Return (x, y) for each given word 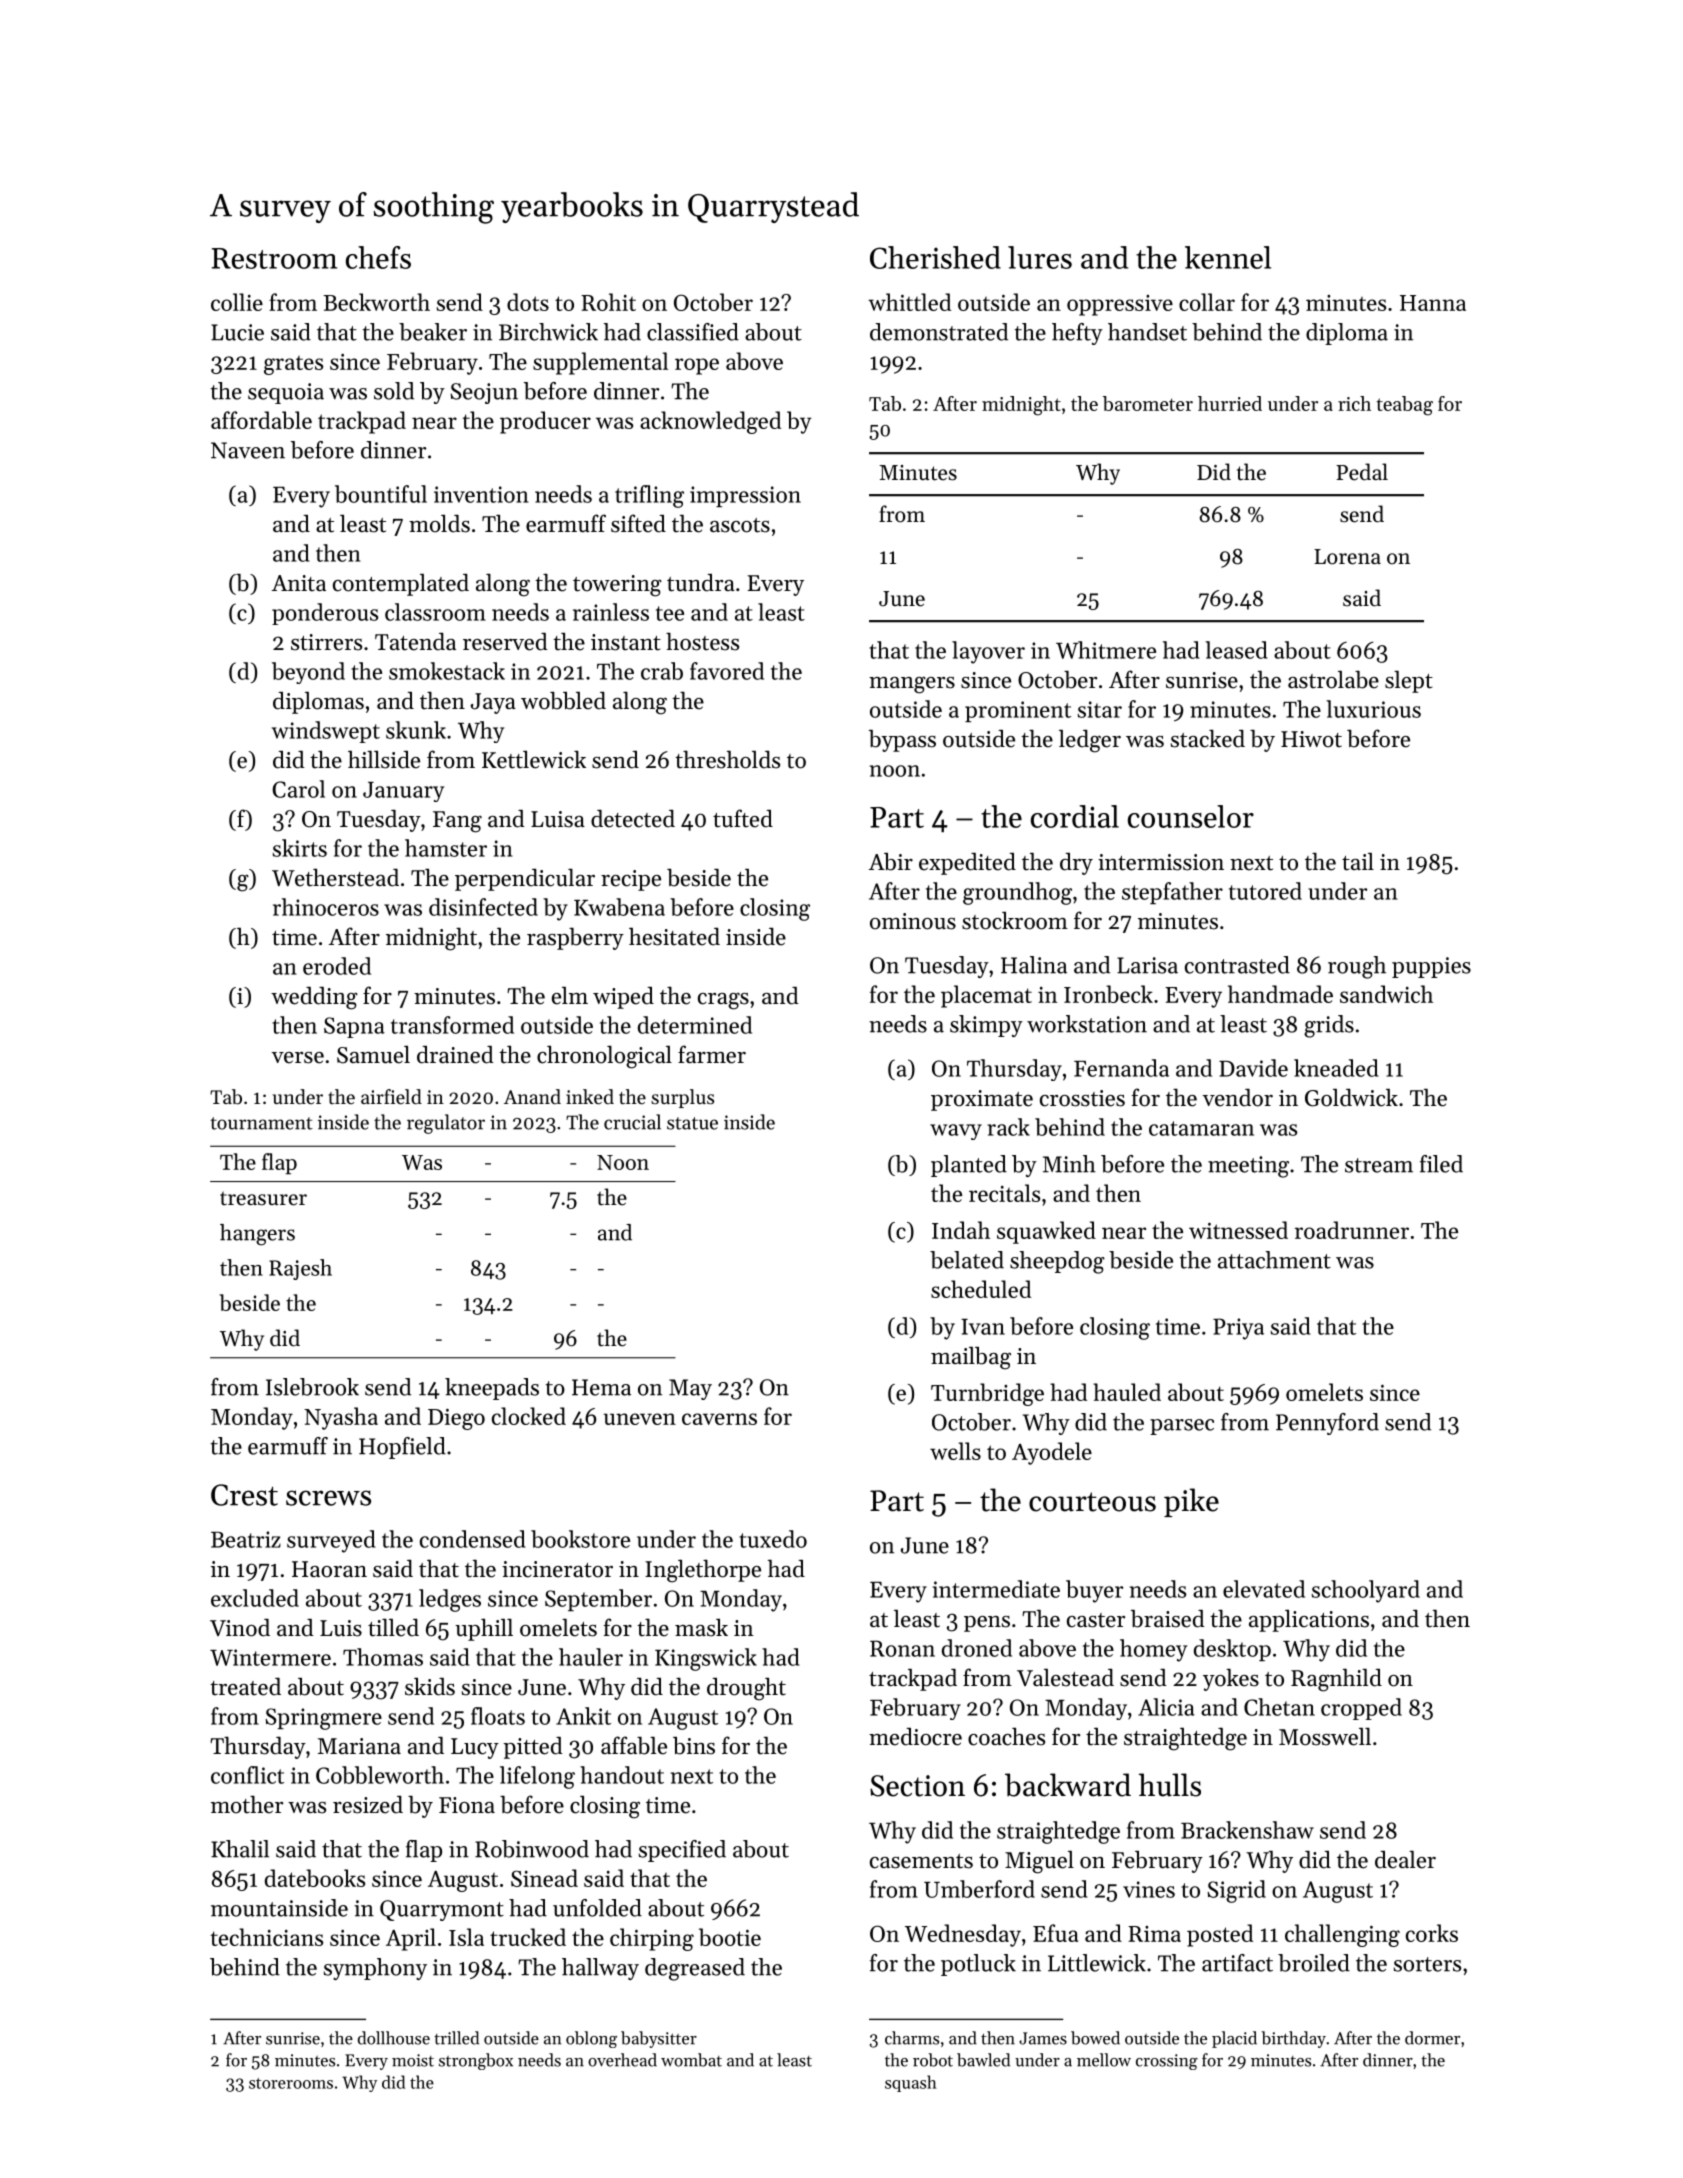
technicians (266, 1937)
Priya (1238, 1329)
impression (745, 496)
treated (245, 1687)
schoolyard (1366, 1591)
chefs (378, 257)
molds (439, 524)
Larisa (1147, 965)
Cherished (935, 257)
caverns (719, 1419)
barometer (1148, 403)
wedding (314, 998)
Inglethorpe (703, 1571)
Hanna (1433, 303)
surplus (682, 1098)
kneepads (492, 1389)
